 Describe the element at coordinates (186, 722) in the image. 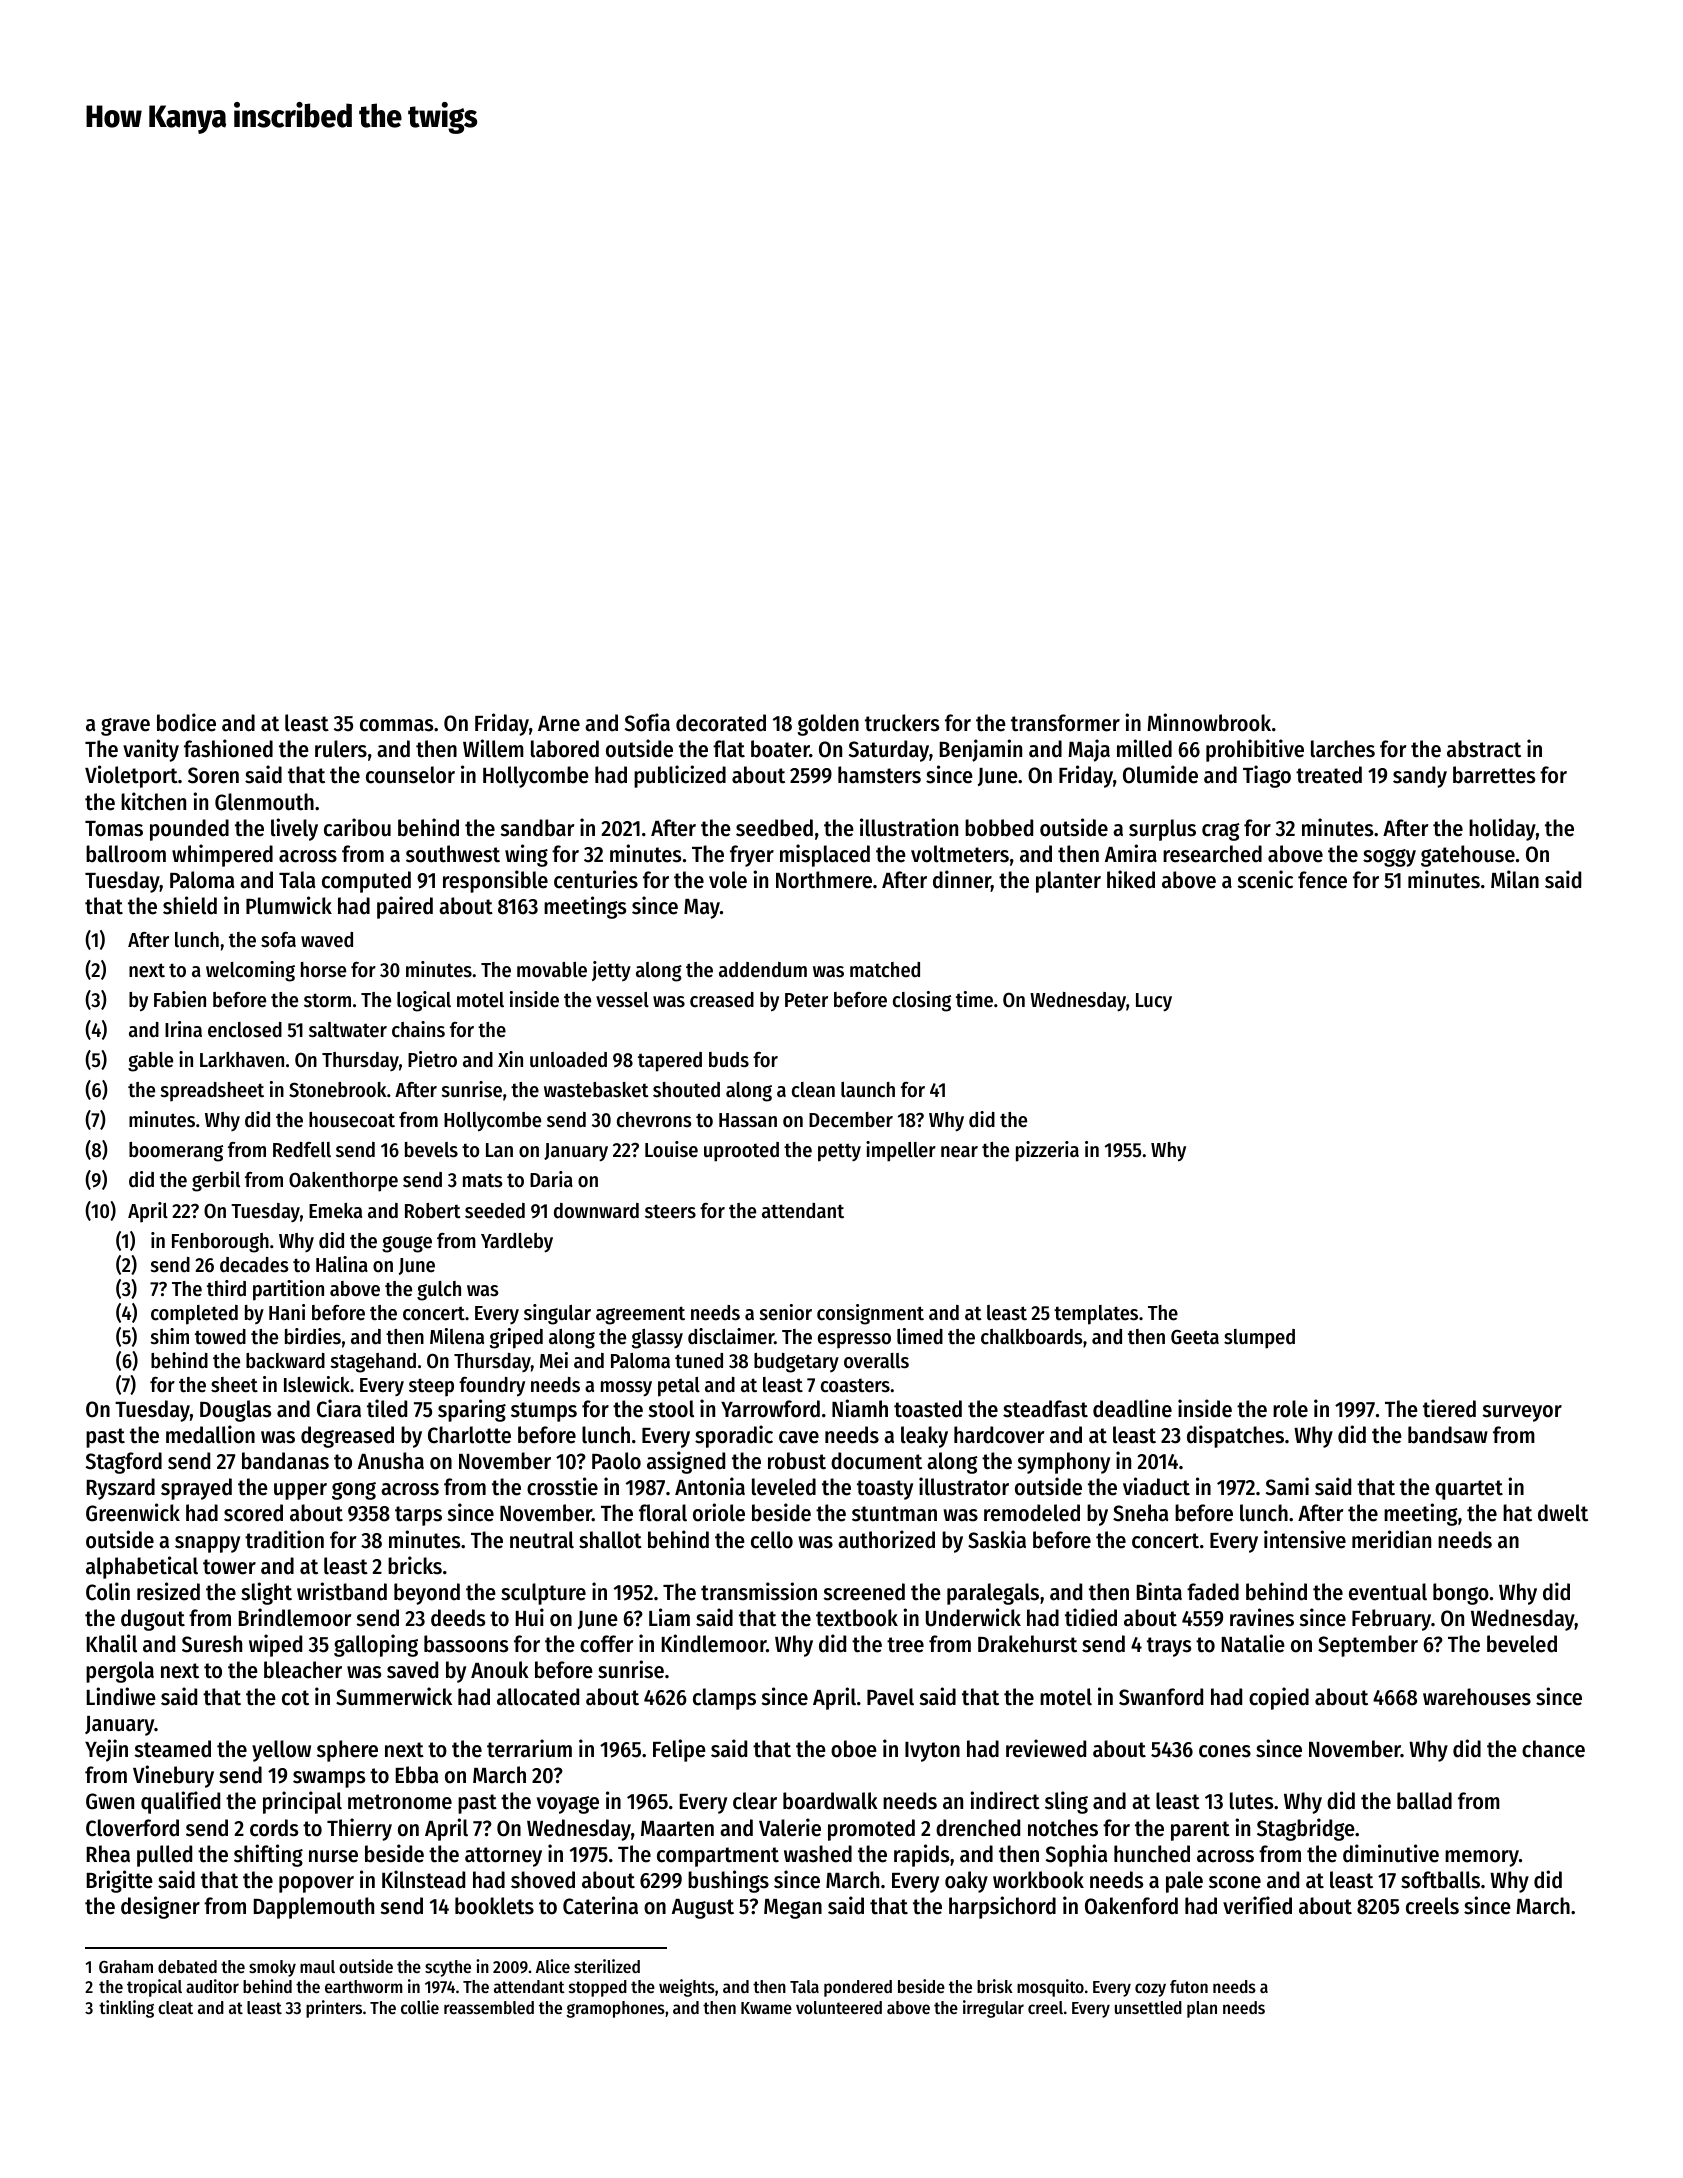

I see `bodice` at that location.
